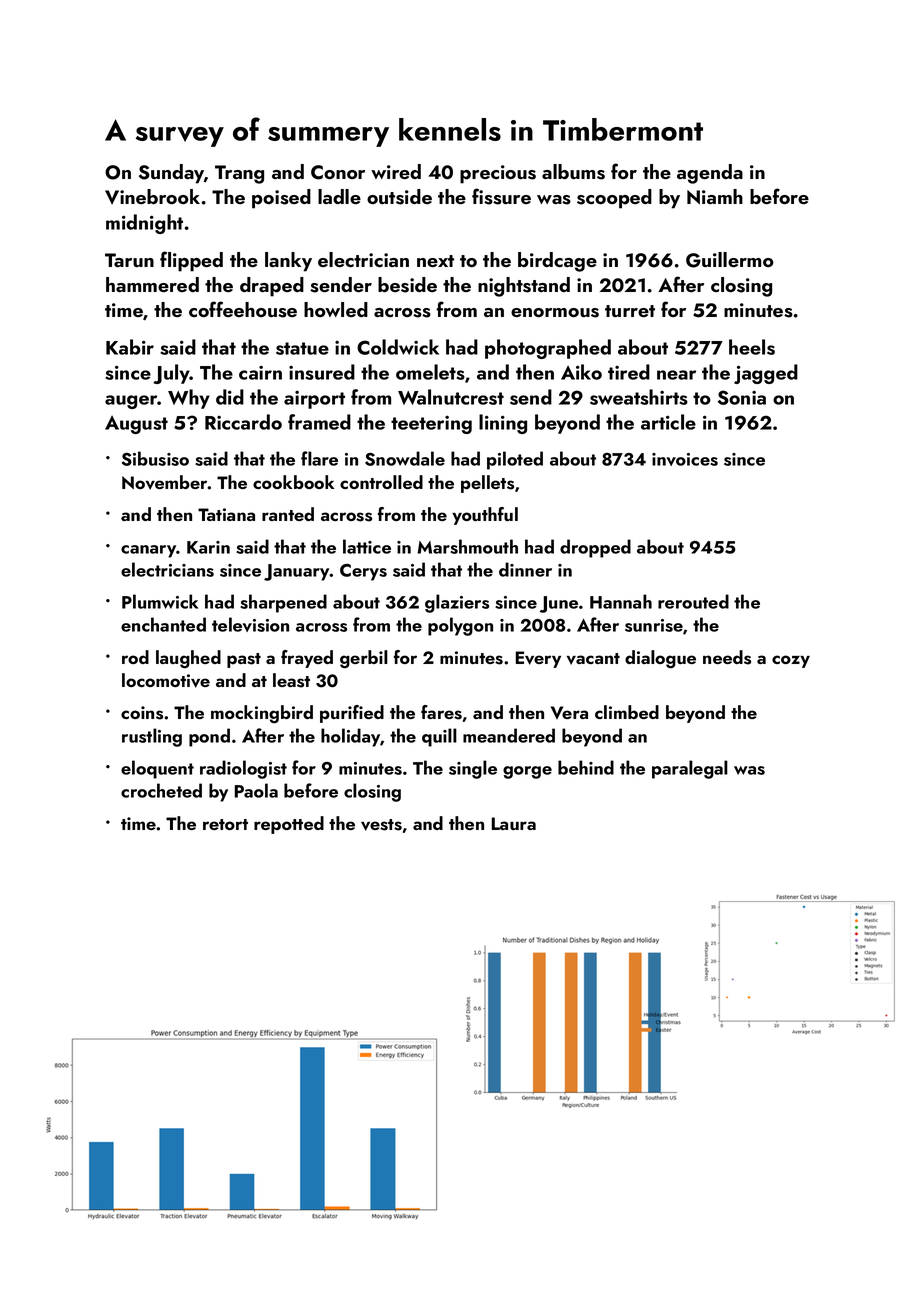 This screenshot has width=924, height=1311. I want to click on retort, so click(225, 824).
